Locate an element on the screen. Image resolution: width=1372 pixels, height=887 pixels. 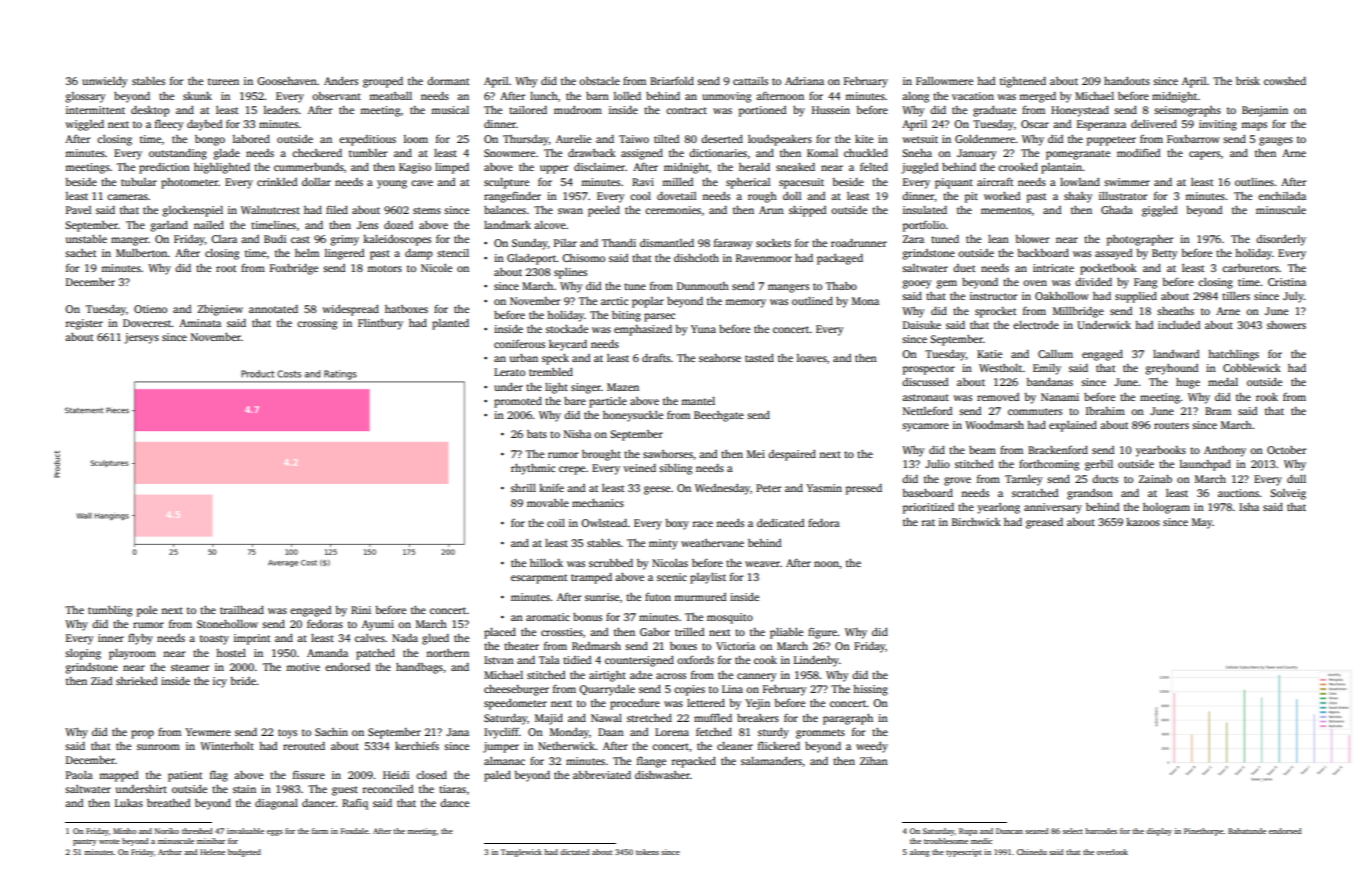
Foxdale is located at coordinates (354, 831).
